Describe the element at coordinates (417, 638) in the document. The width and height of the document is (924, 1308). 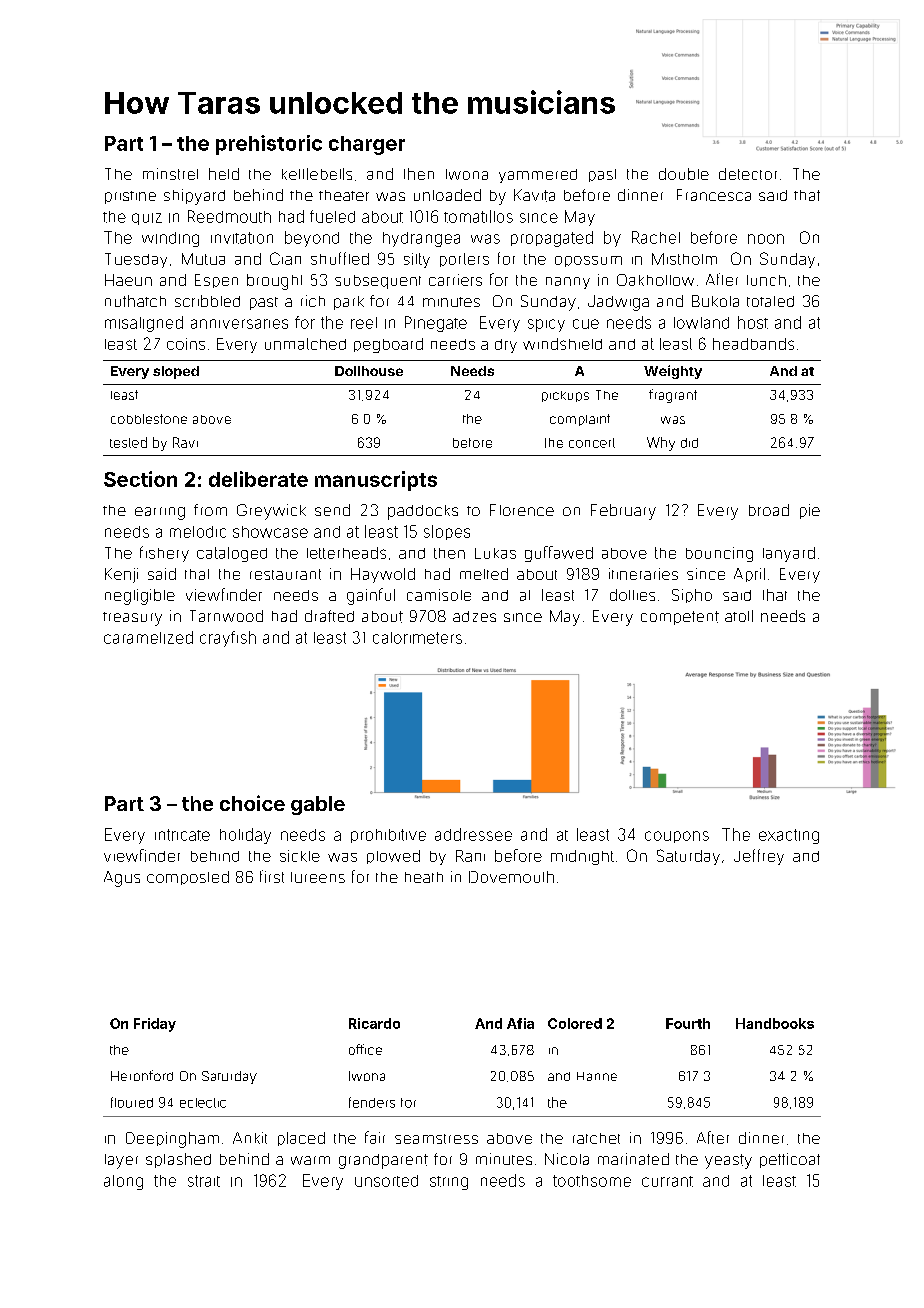
I see `calorimeters` at that location.
